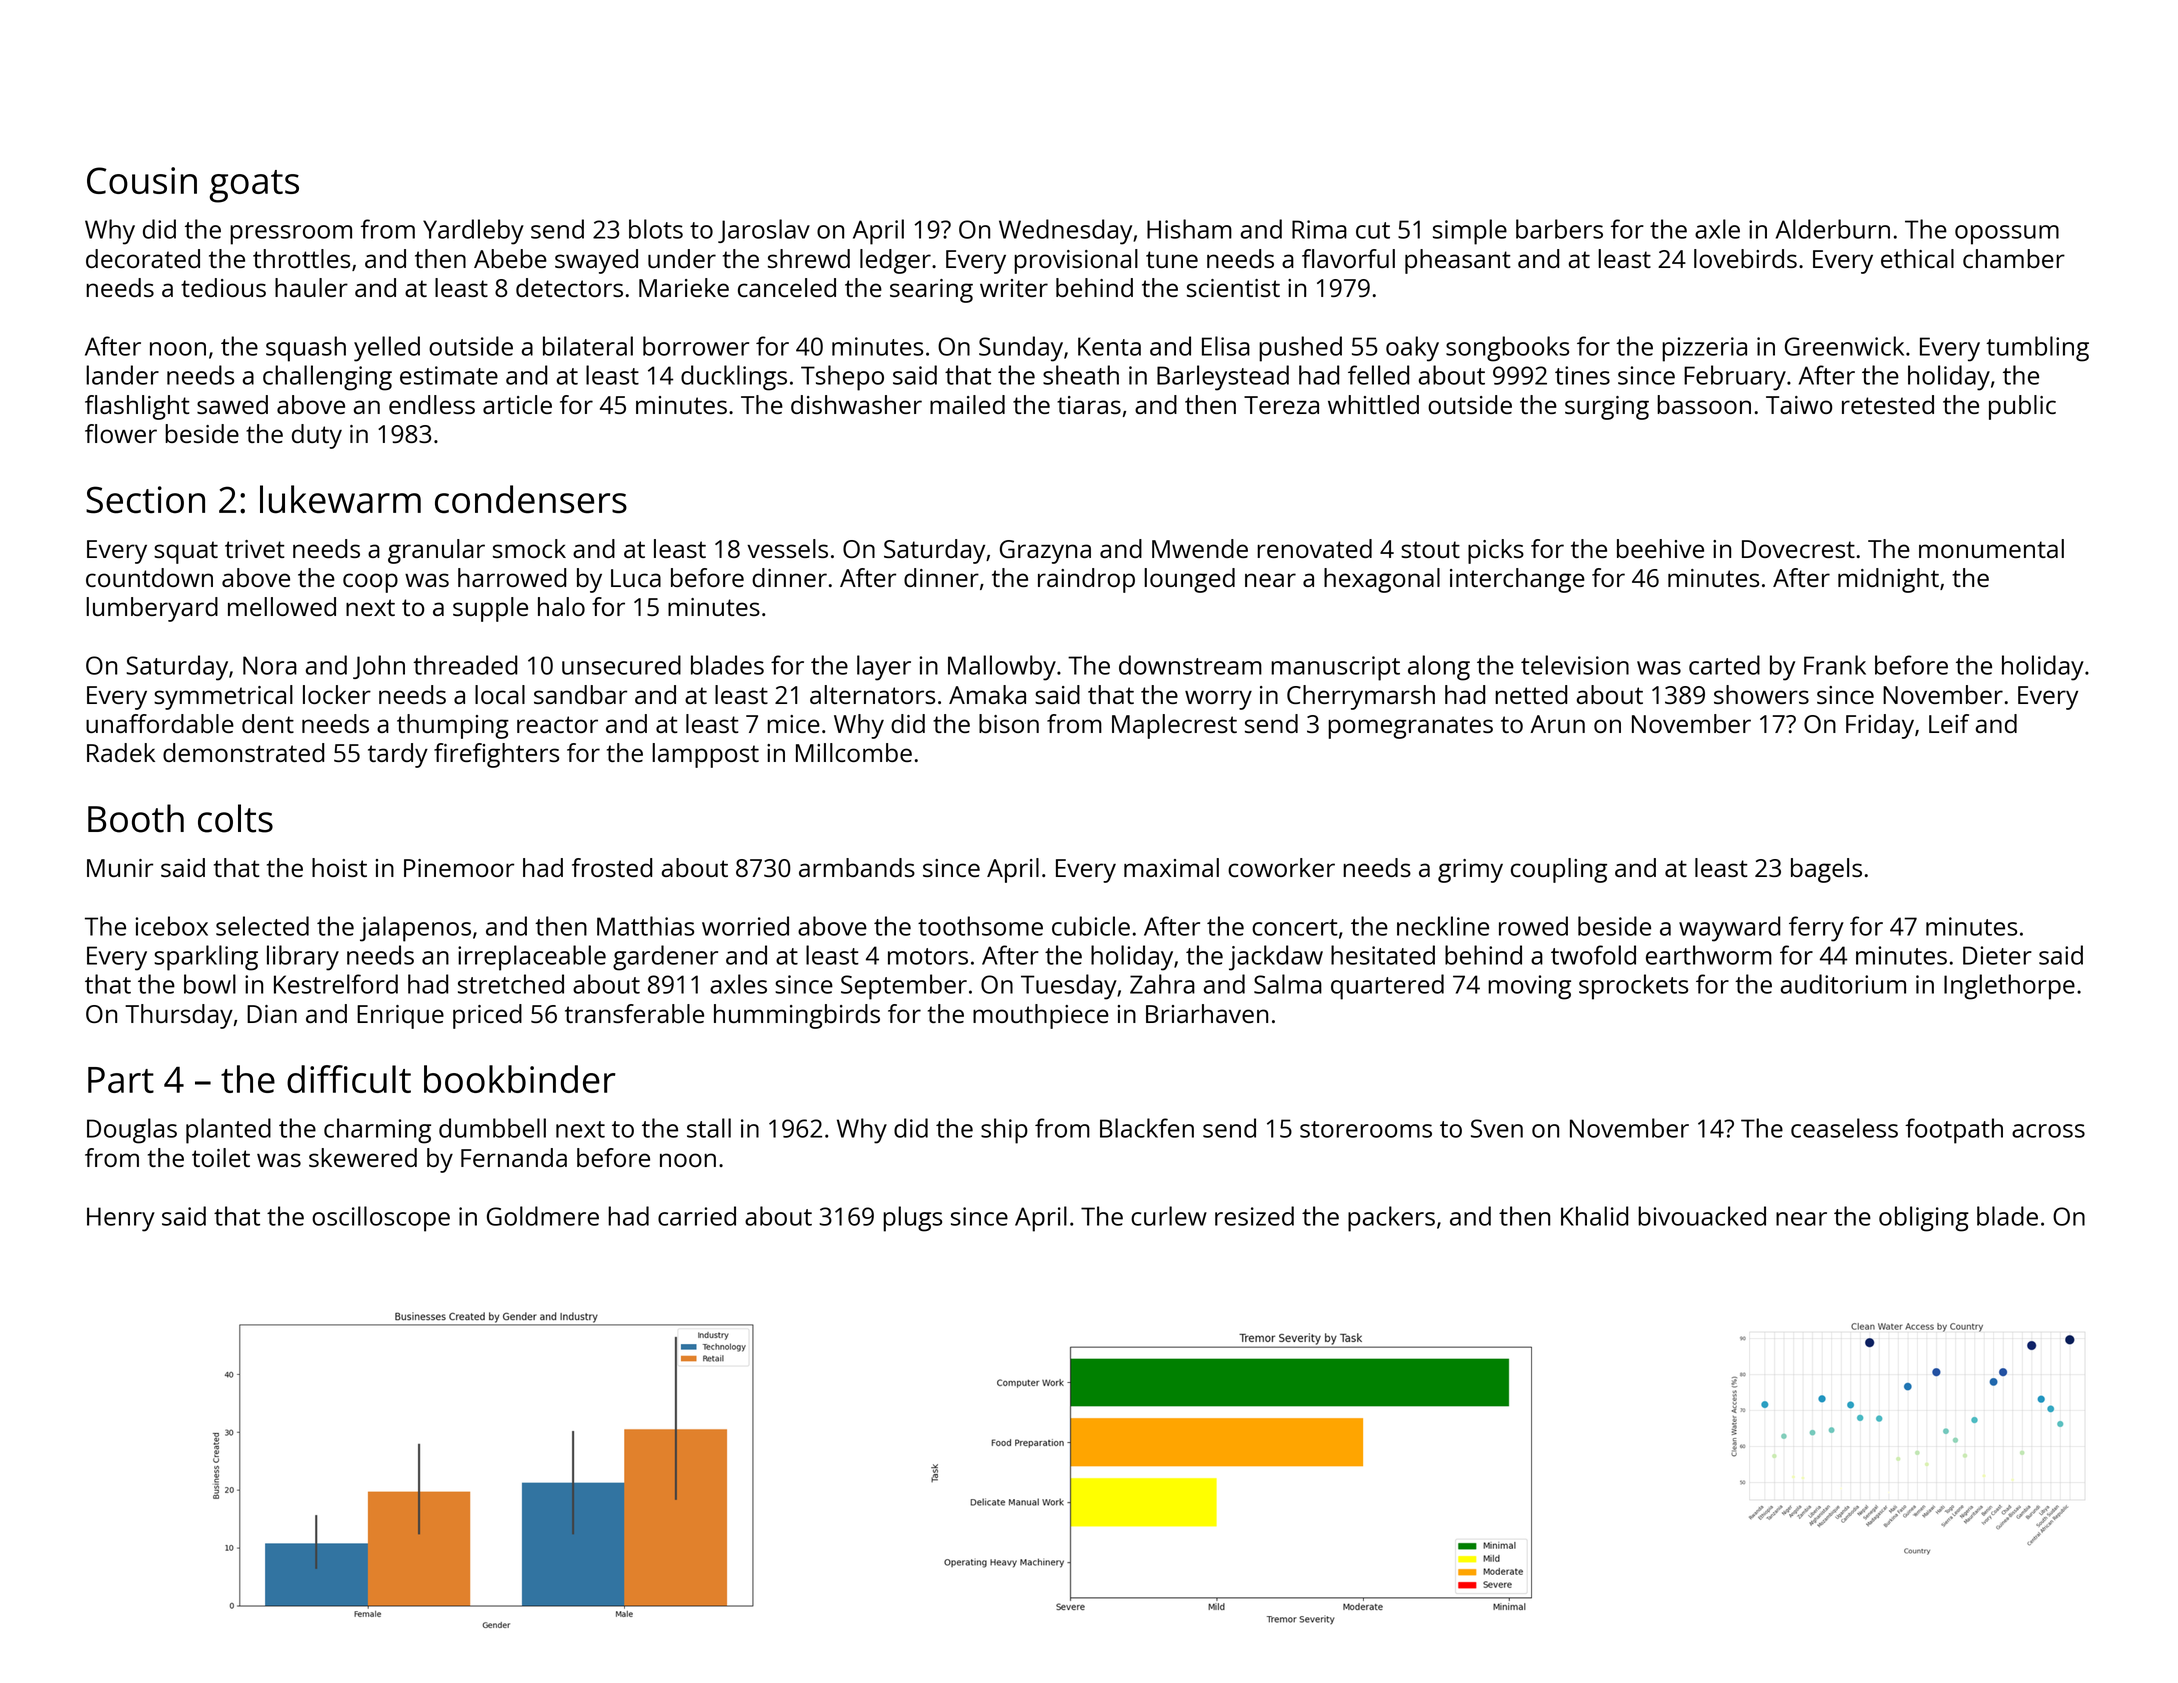 This document has width=2178, height=1683. Describe the element at coordinates (1888, 404) in the document. I see `retested` at that location.
